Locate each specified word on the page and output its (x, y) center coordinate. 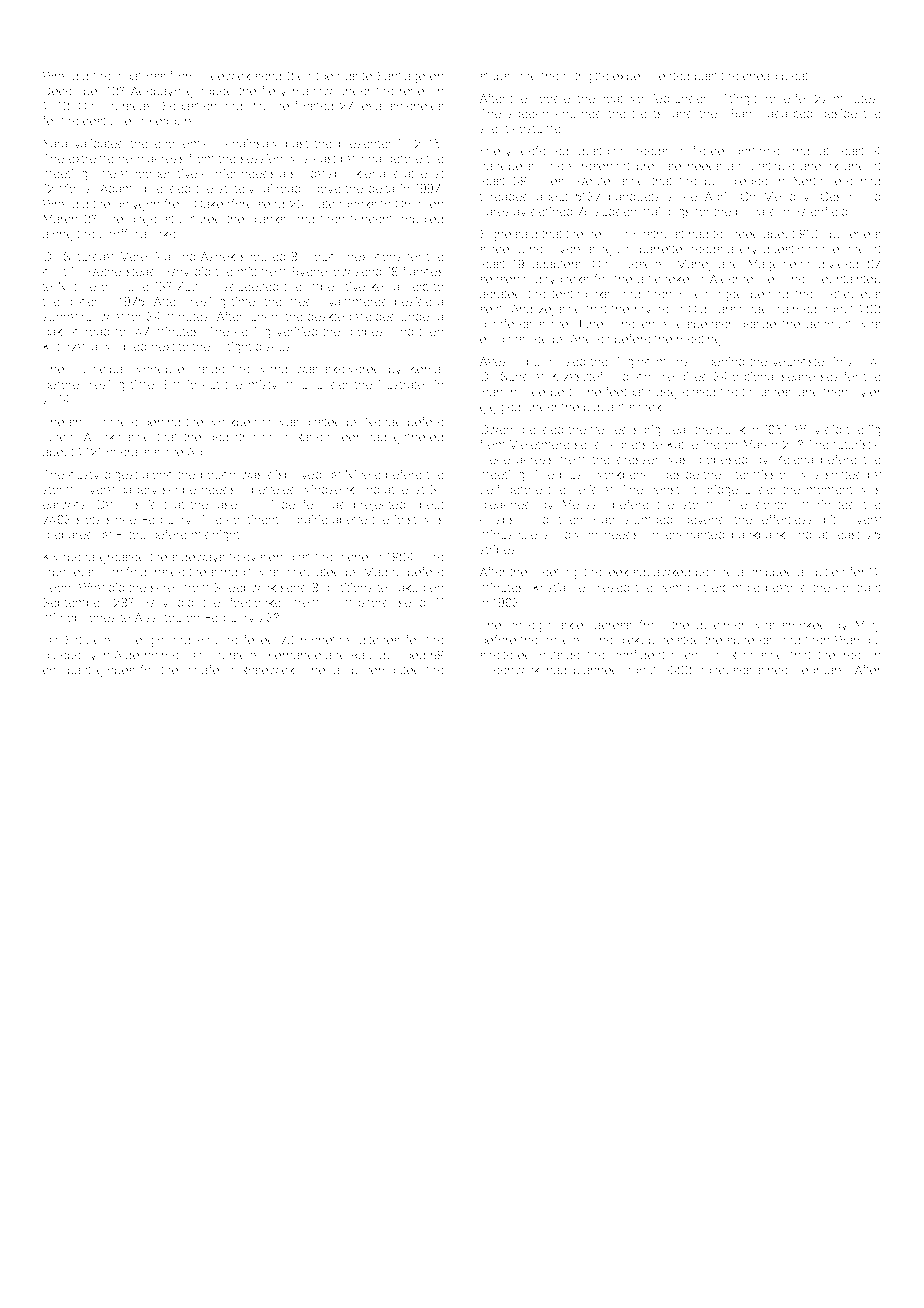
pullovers (855, 235)
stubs (494, 76)
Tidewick (225, 76)
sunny (60, 319)
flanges (423, 272)
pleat (795, 77)
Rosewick (268, 670)
